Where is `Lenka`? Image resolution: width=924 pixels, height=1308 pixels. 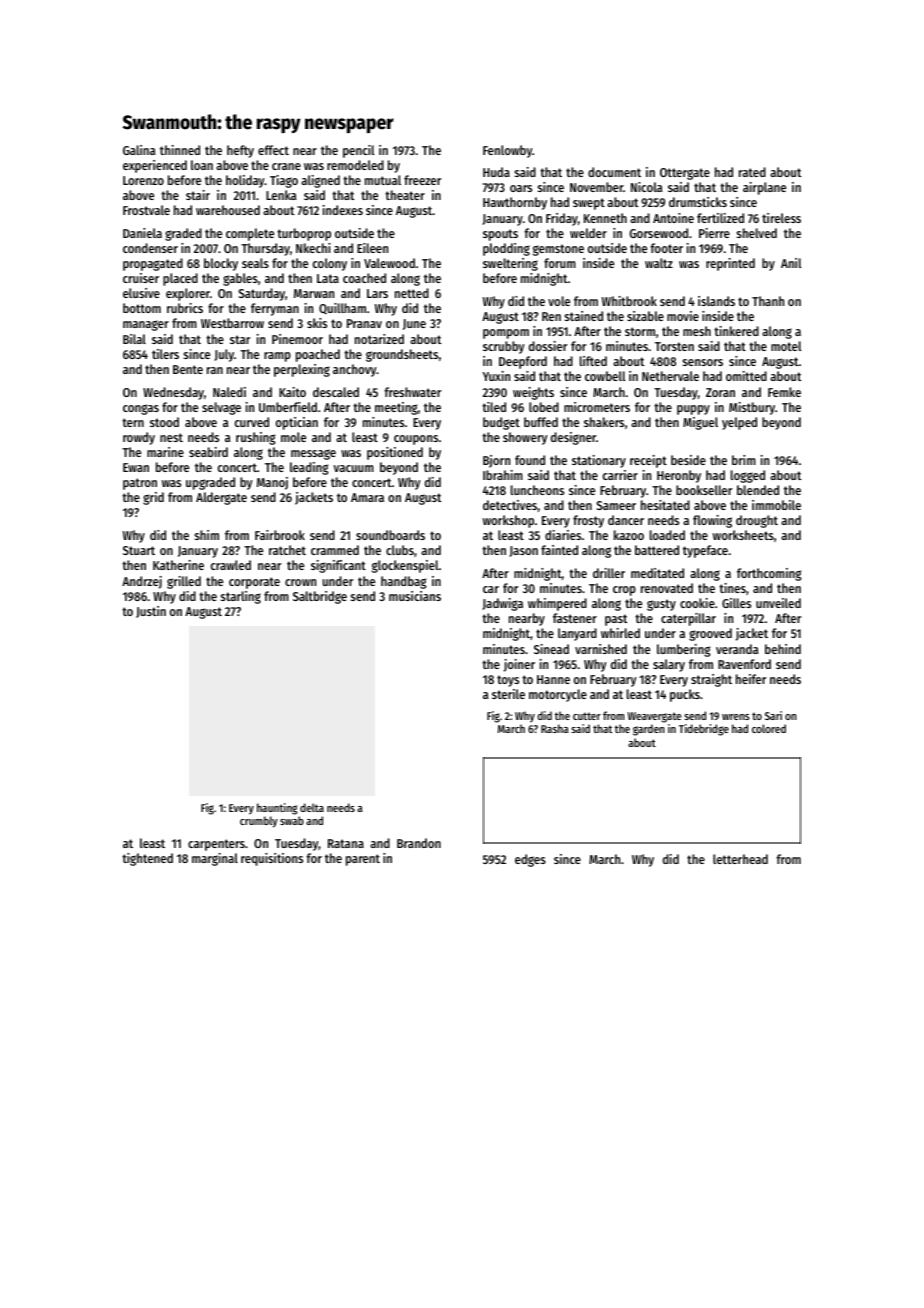 Lenka is located at coordinates (281, 195).
